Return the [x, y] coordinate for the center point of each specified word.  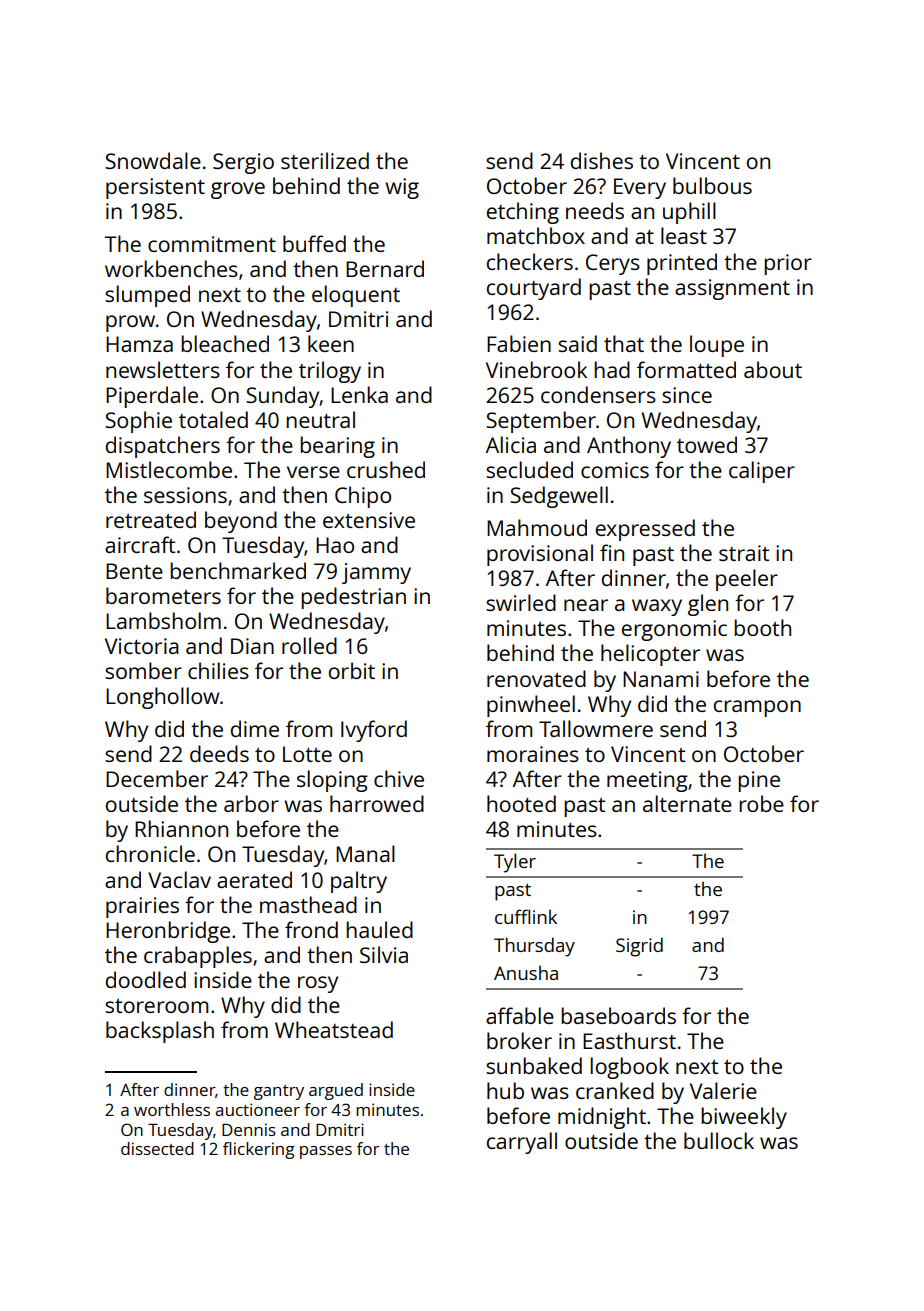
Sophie [138, 422]
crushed [386, 469]
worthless [172, 1109]
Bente [134, 571]
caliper [762, 472]
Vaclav [179, 879]
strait [744, 553]
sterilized [325, 160]
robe [761, 803]
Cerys [613, 264]
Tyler [515, 863]
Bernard [385, 268]
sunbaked [534, 1065]
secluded [529, 469]
